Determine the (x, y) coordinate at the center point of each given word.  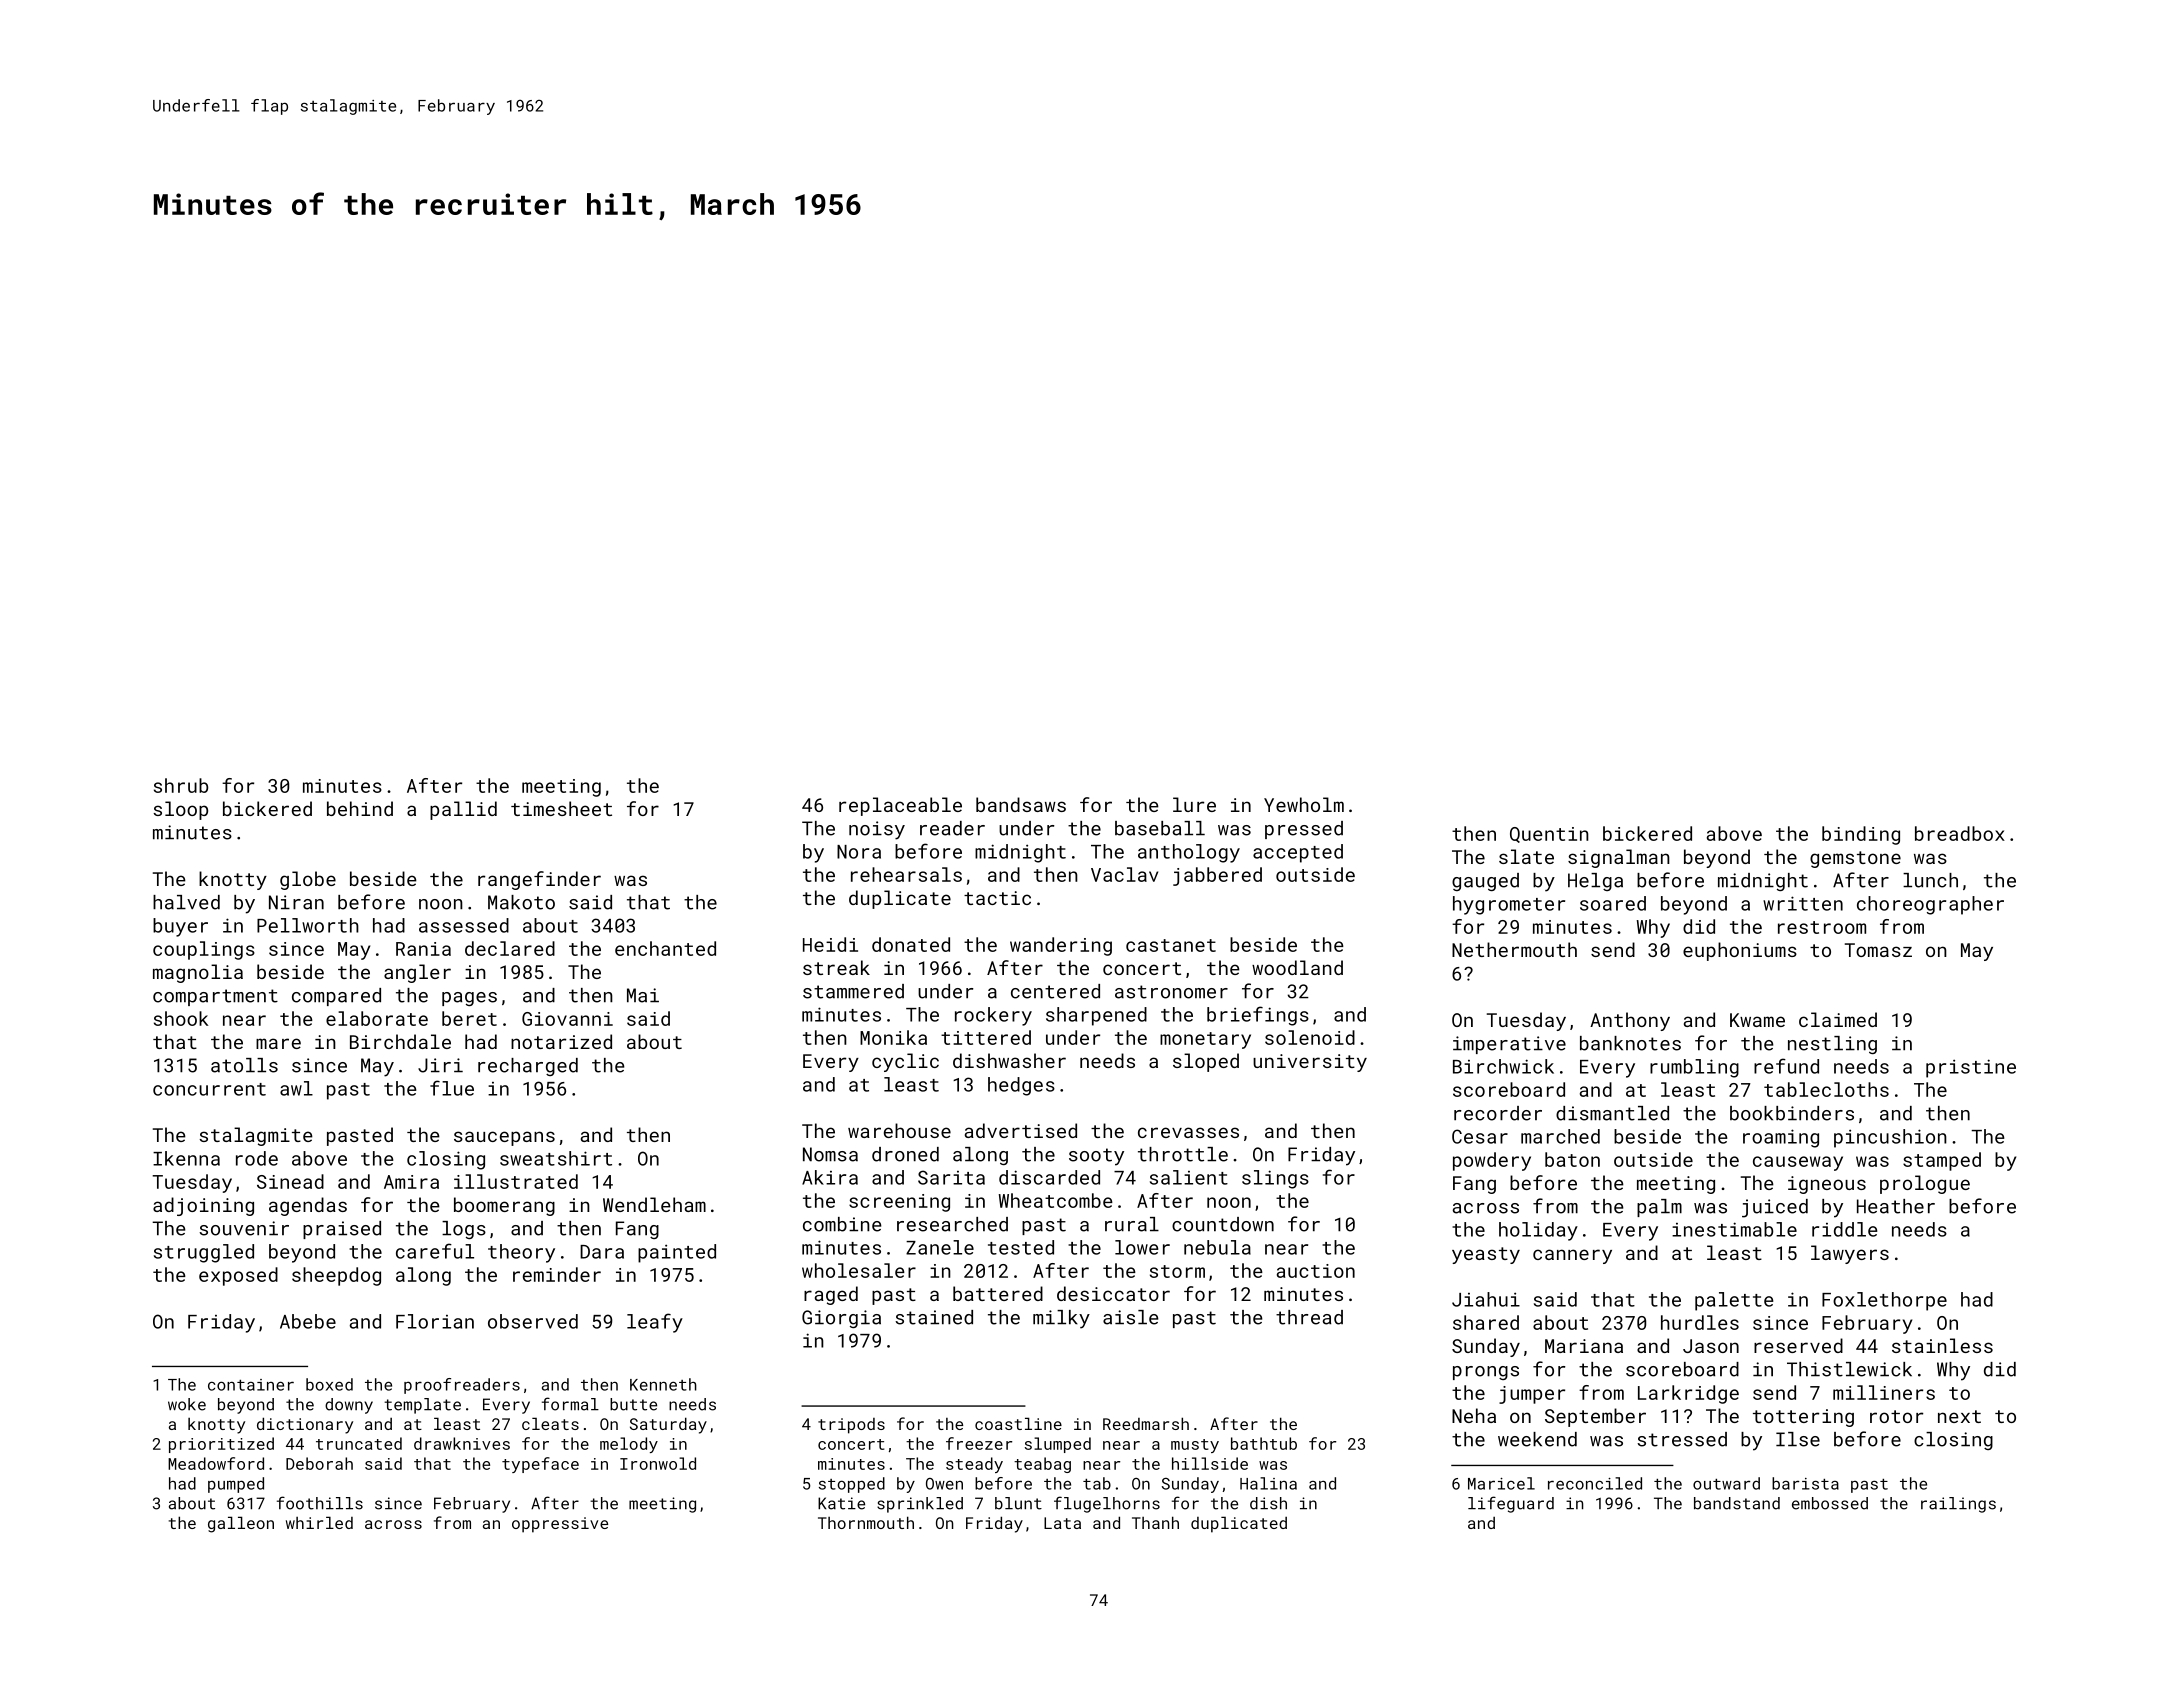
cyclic (905, 1062)
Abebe (308, 1321)
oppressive (560, 1525)
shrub (181, 785)
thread (1309, 1317)
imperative (1509, 1045)
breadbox (1960, 833)
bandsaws (1021, 804)
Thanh (1155, 1522)
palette (1734, 1301)
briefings (1258, 1016)
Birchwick (1503, 1066)
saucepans (504, 1138)
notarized (561, 1041)
